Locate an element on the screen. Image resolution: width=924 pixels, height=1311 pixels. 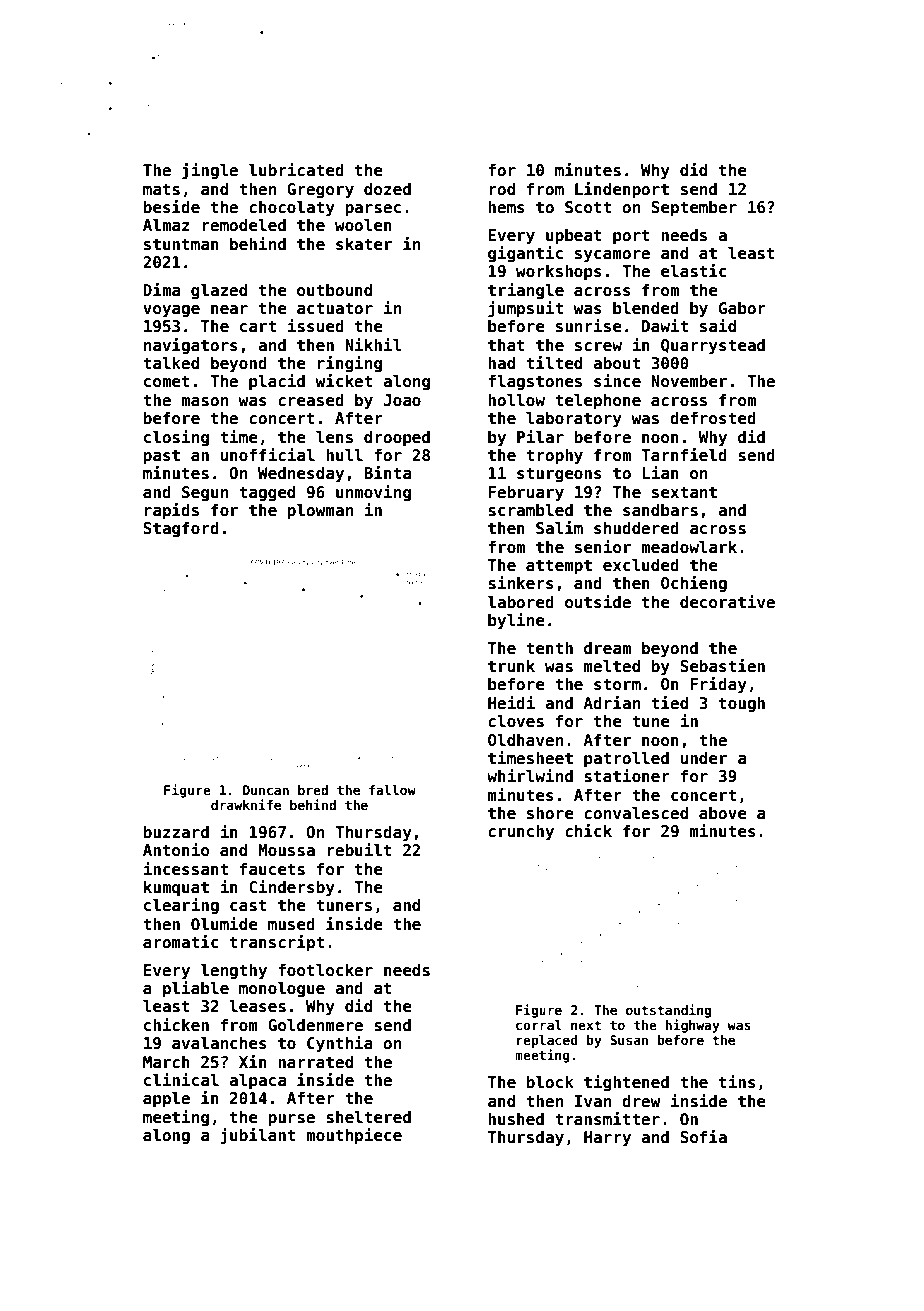
chocolaty is located at coordinates (292, 208).
